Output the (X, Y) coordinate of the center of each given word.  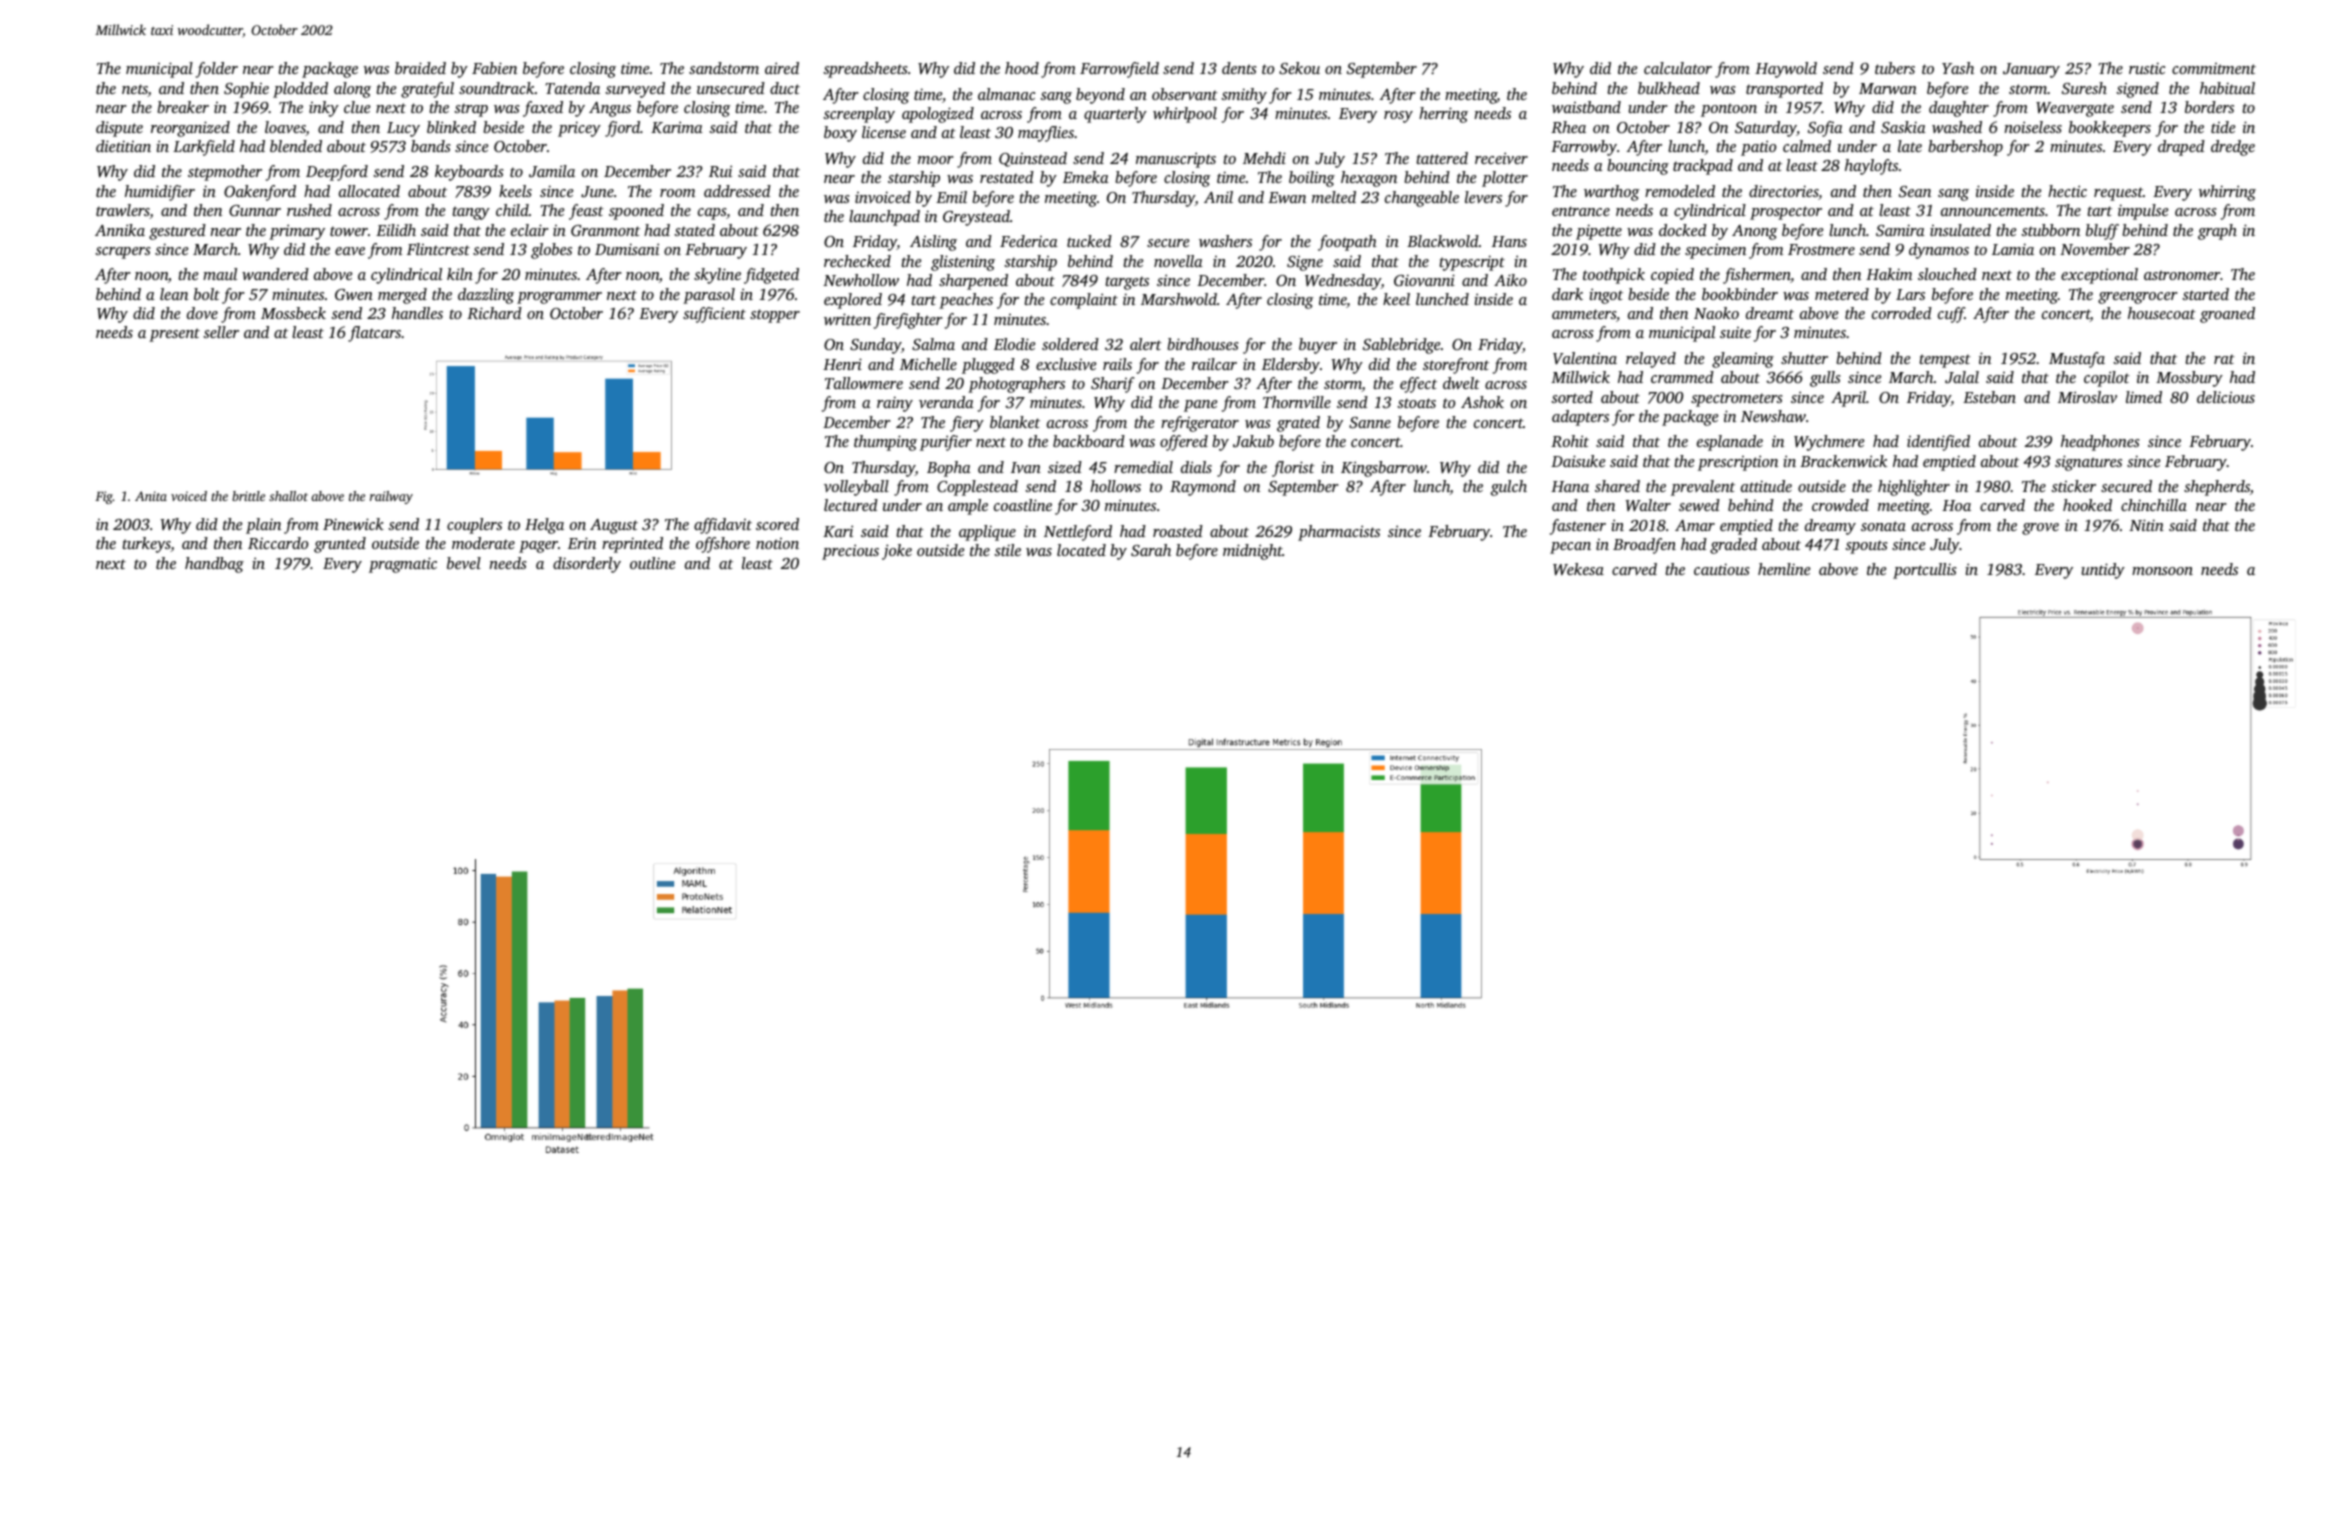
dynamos (1939, 251)
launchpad (884, 218)
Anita (151, 496)
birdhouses (1202, 344)
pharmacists (1339, 533)
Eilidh (396, 230)
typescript (1472, 263)
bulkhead (1669, 88)
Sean (1915, 191)
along (352, 90)
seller (221, 332)
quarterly (1115, 115)
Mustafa (2077, 360)
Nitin (2146, 525)
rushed (309, 210)
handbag (214, 565)
